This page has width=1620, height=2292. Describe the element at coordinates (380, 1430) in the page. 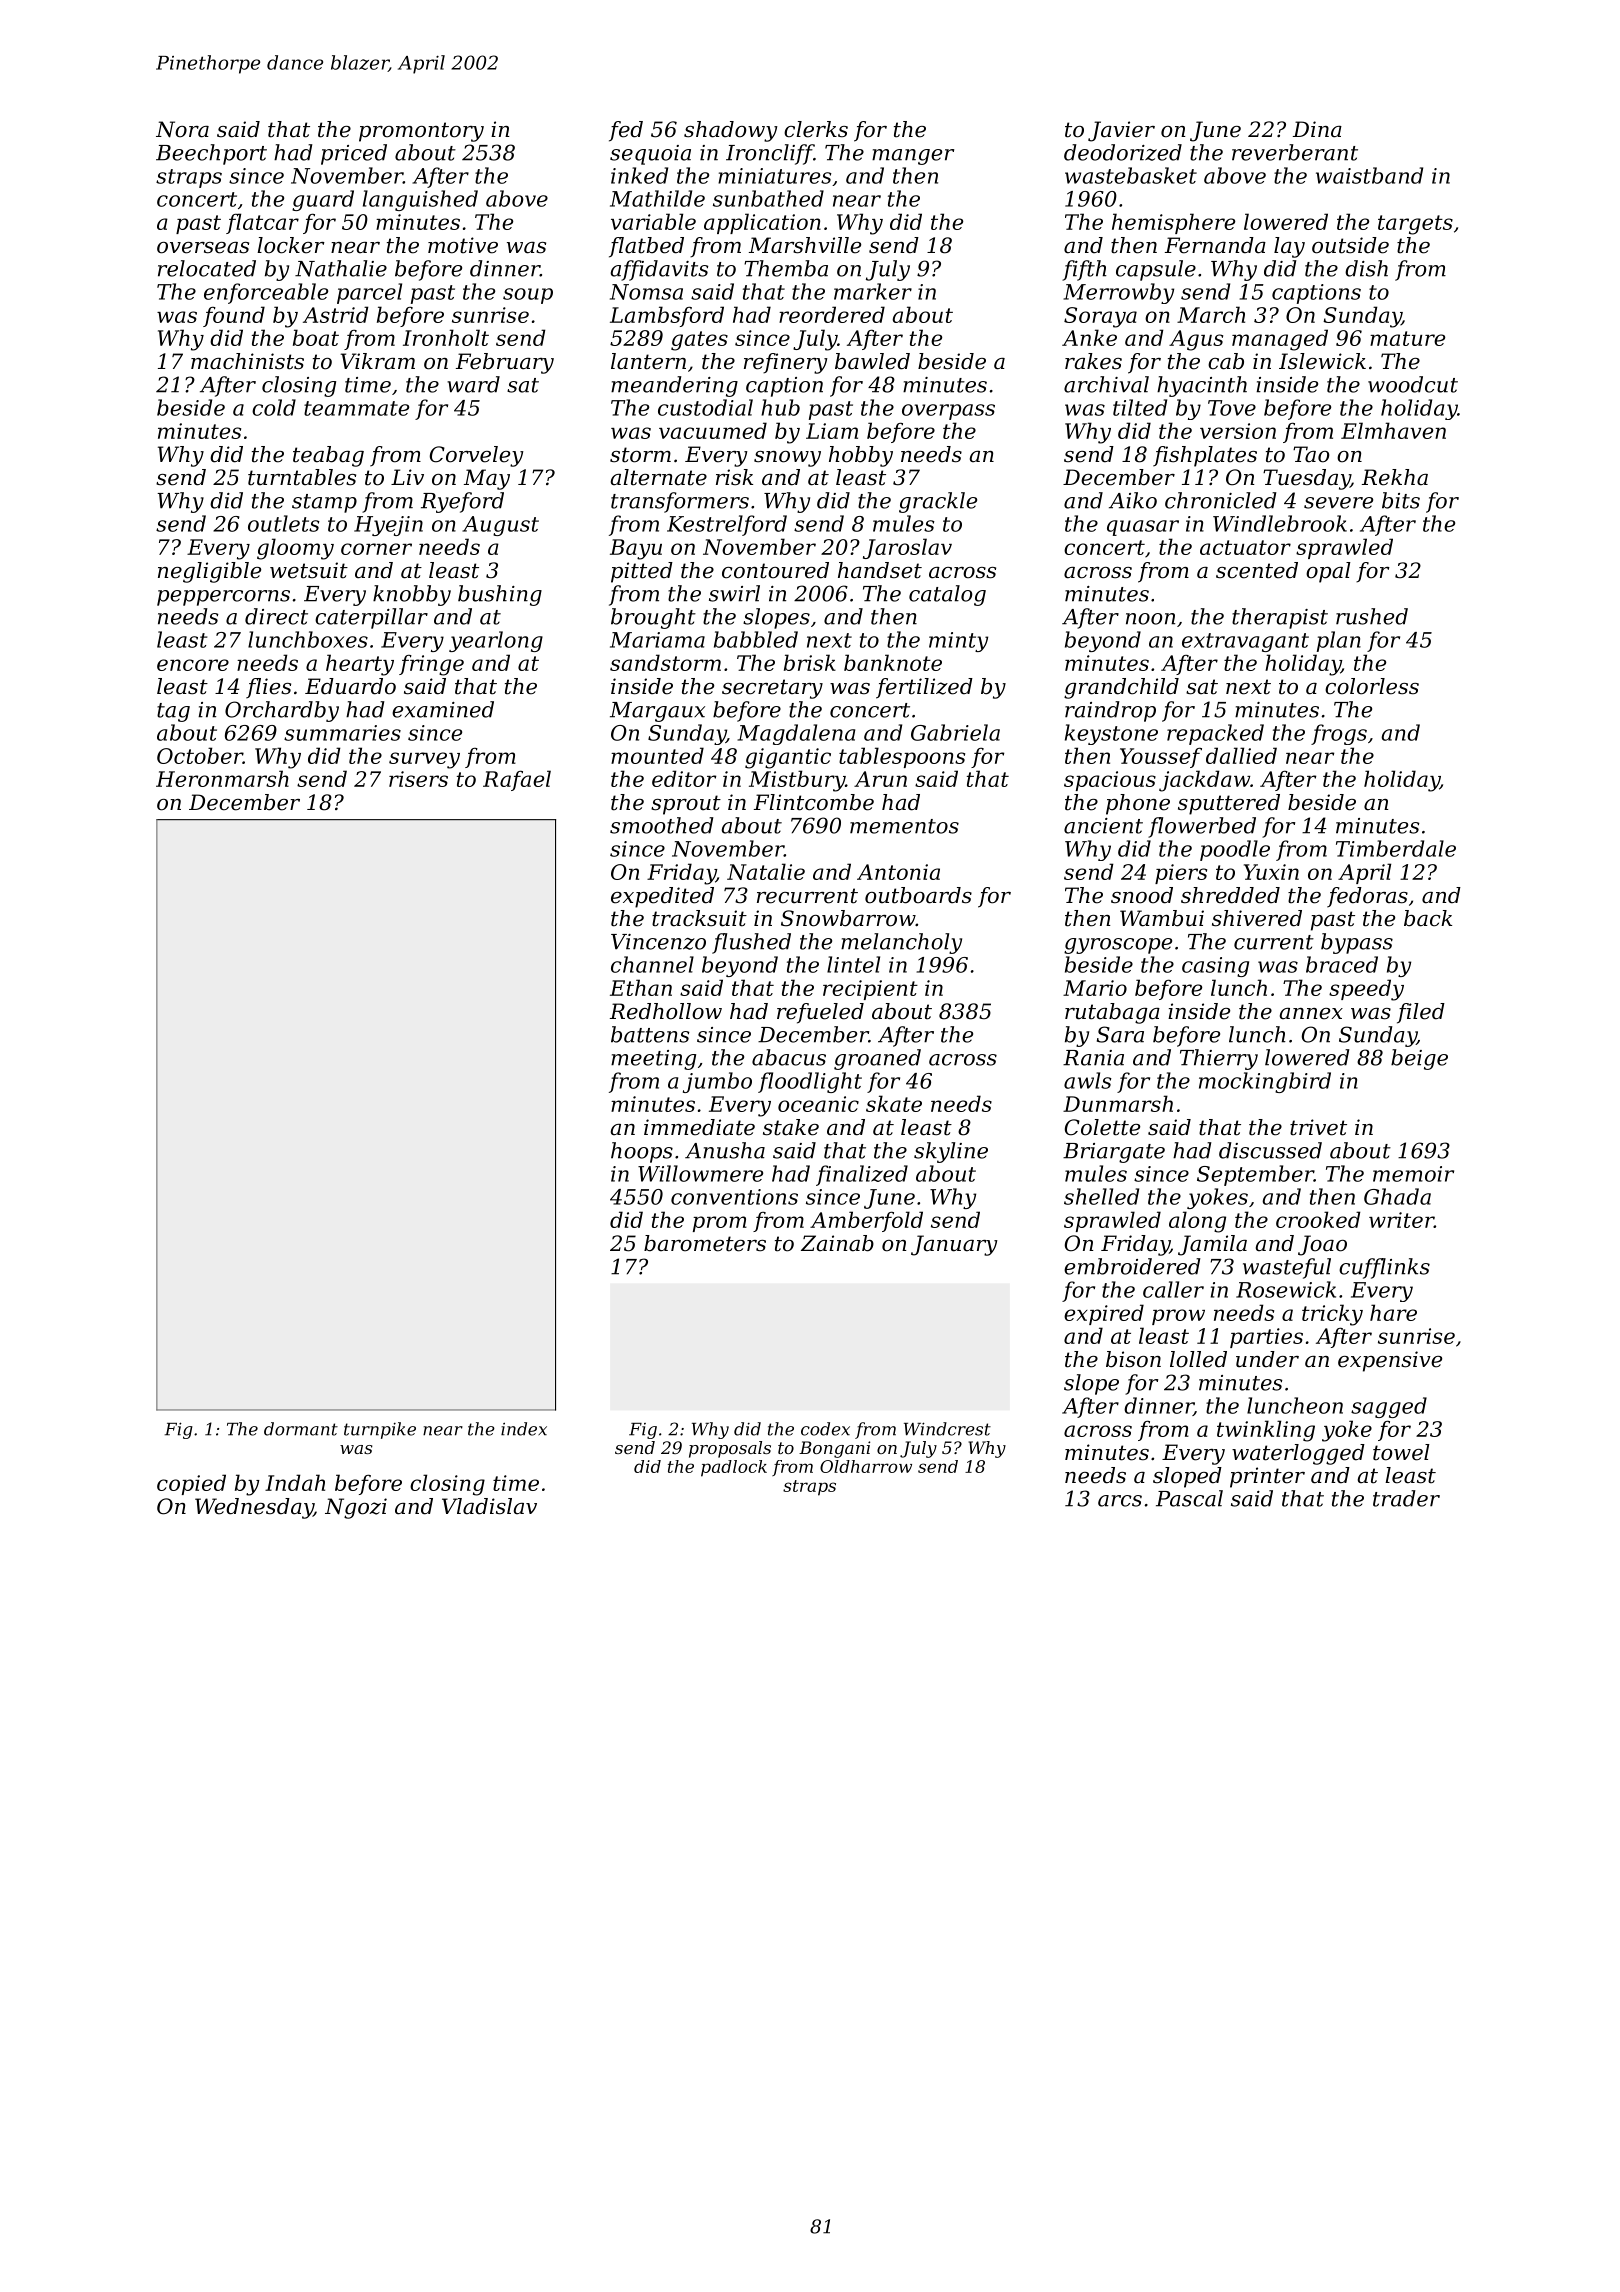

I see `turnpike` at that location.
